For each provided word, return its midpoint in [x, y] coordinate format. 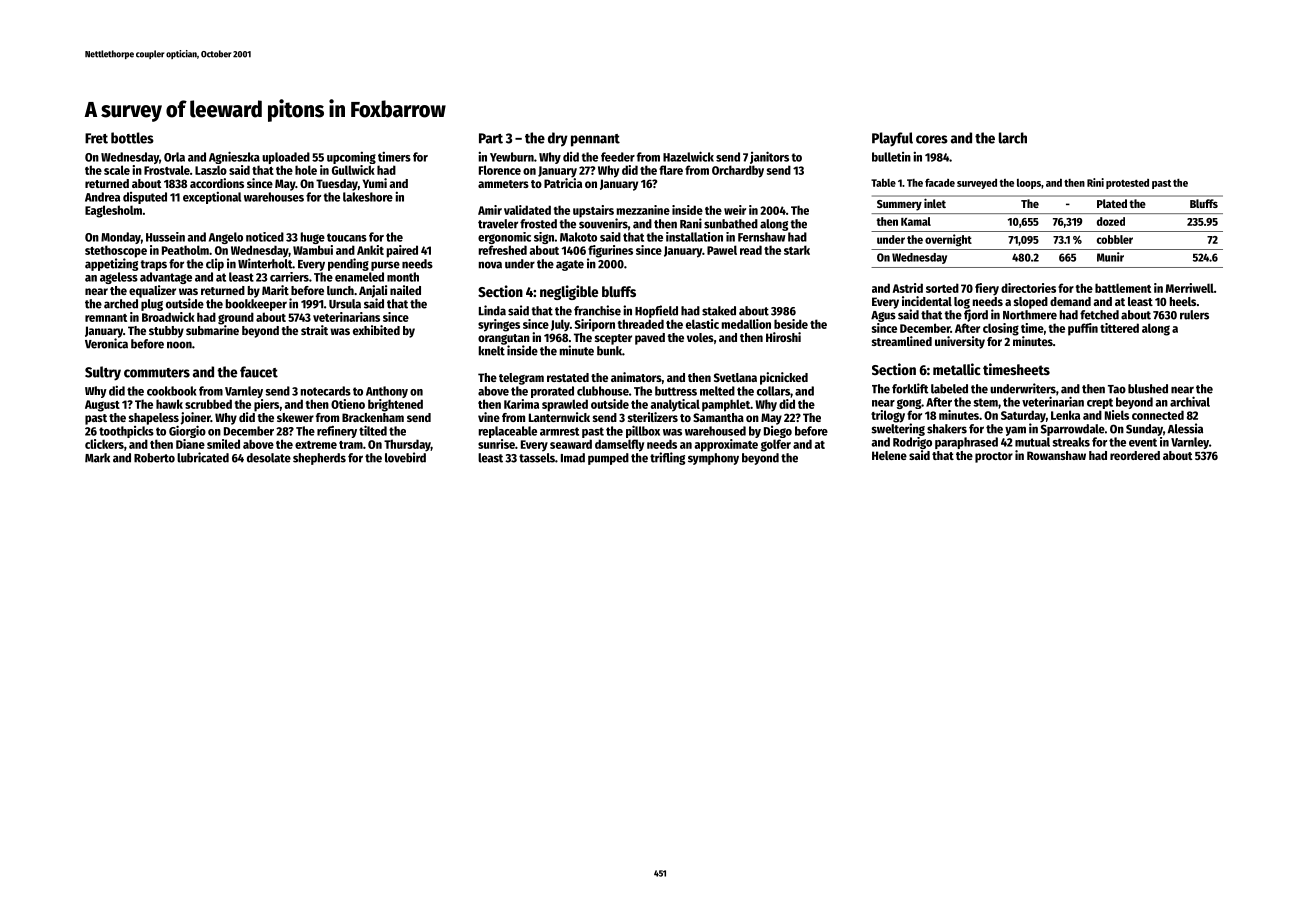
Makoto [578, 237]
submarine [212, 330]
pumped [608, 459]
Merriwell [1190, 288]
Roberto [154, 458]
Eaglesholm [113, 211]
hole [306, 170]
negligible [569, 292]
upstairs [593, 211]
